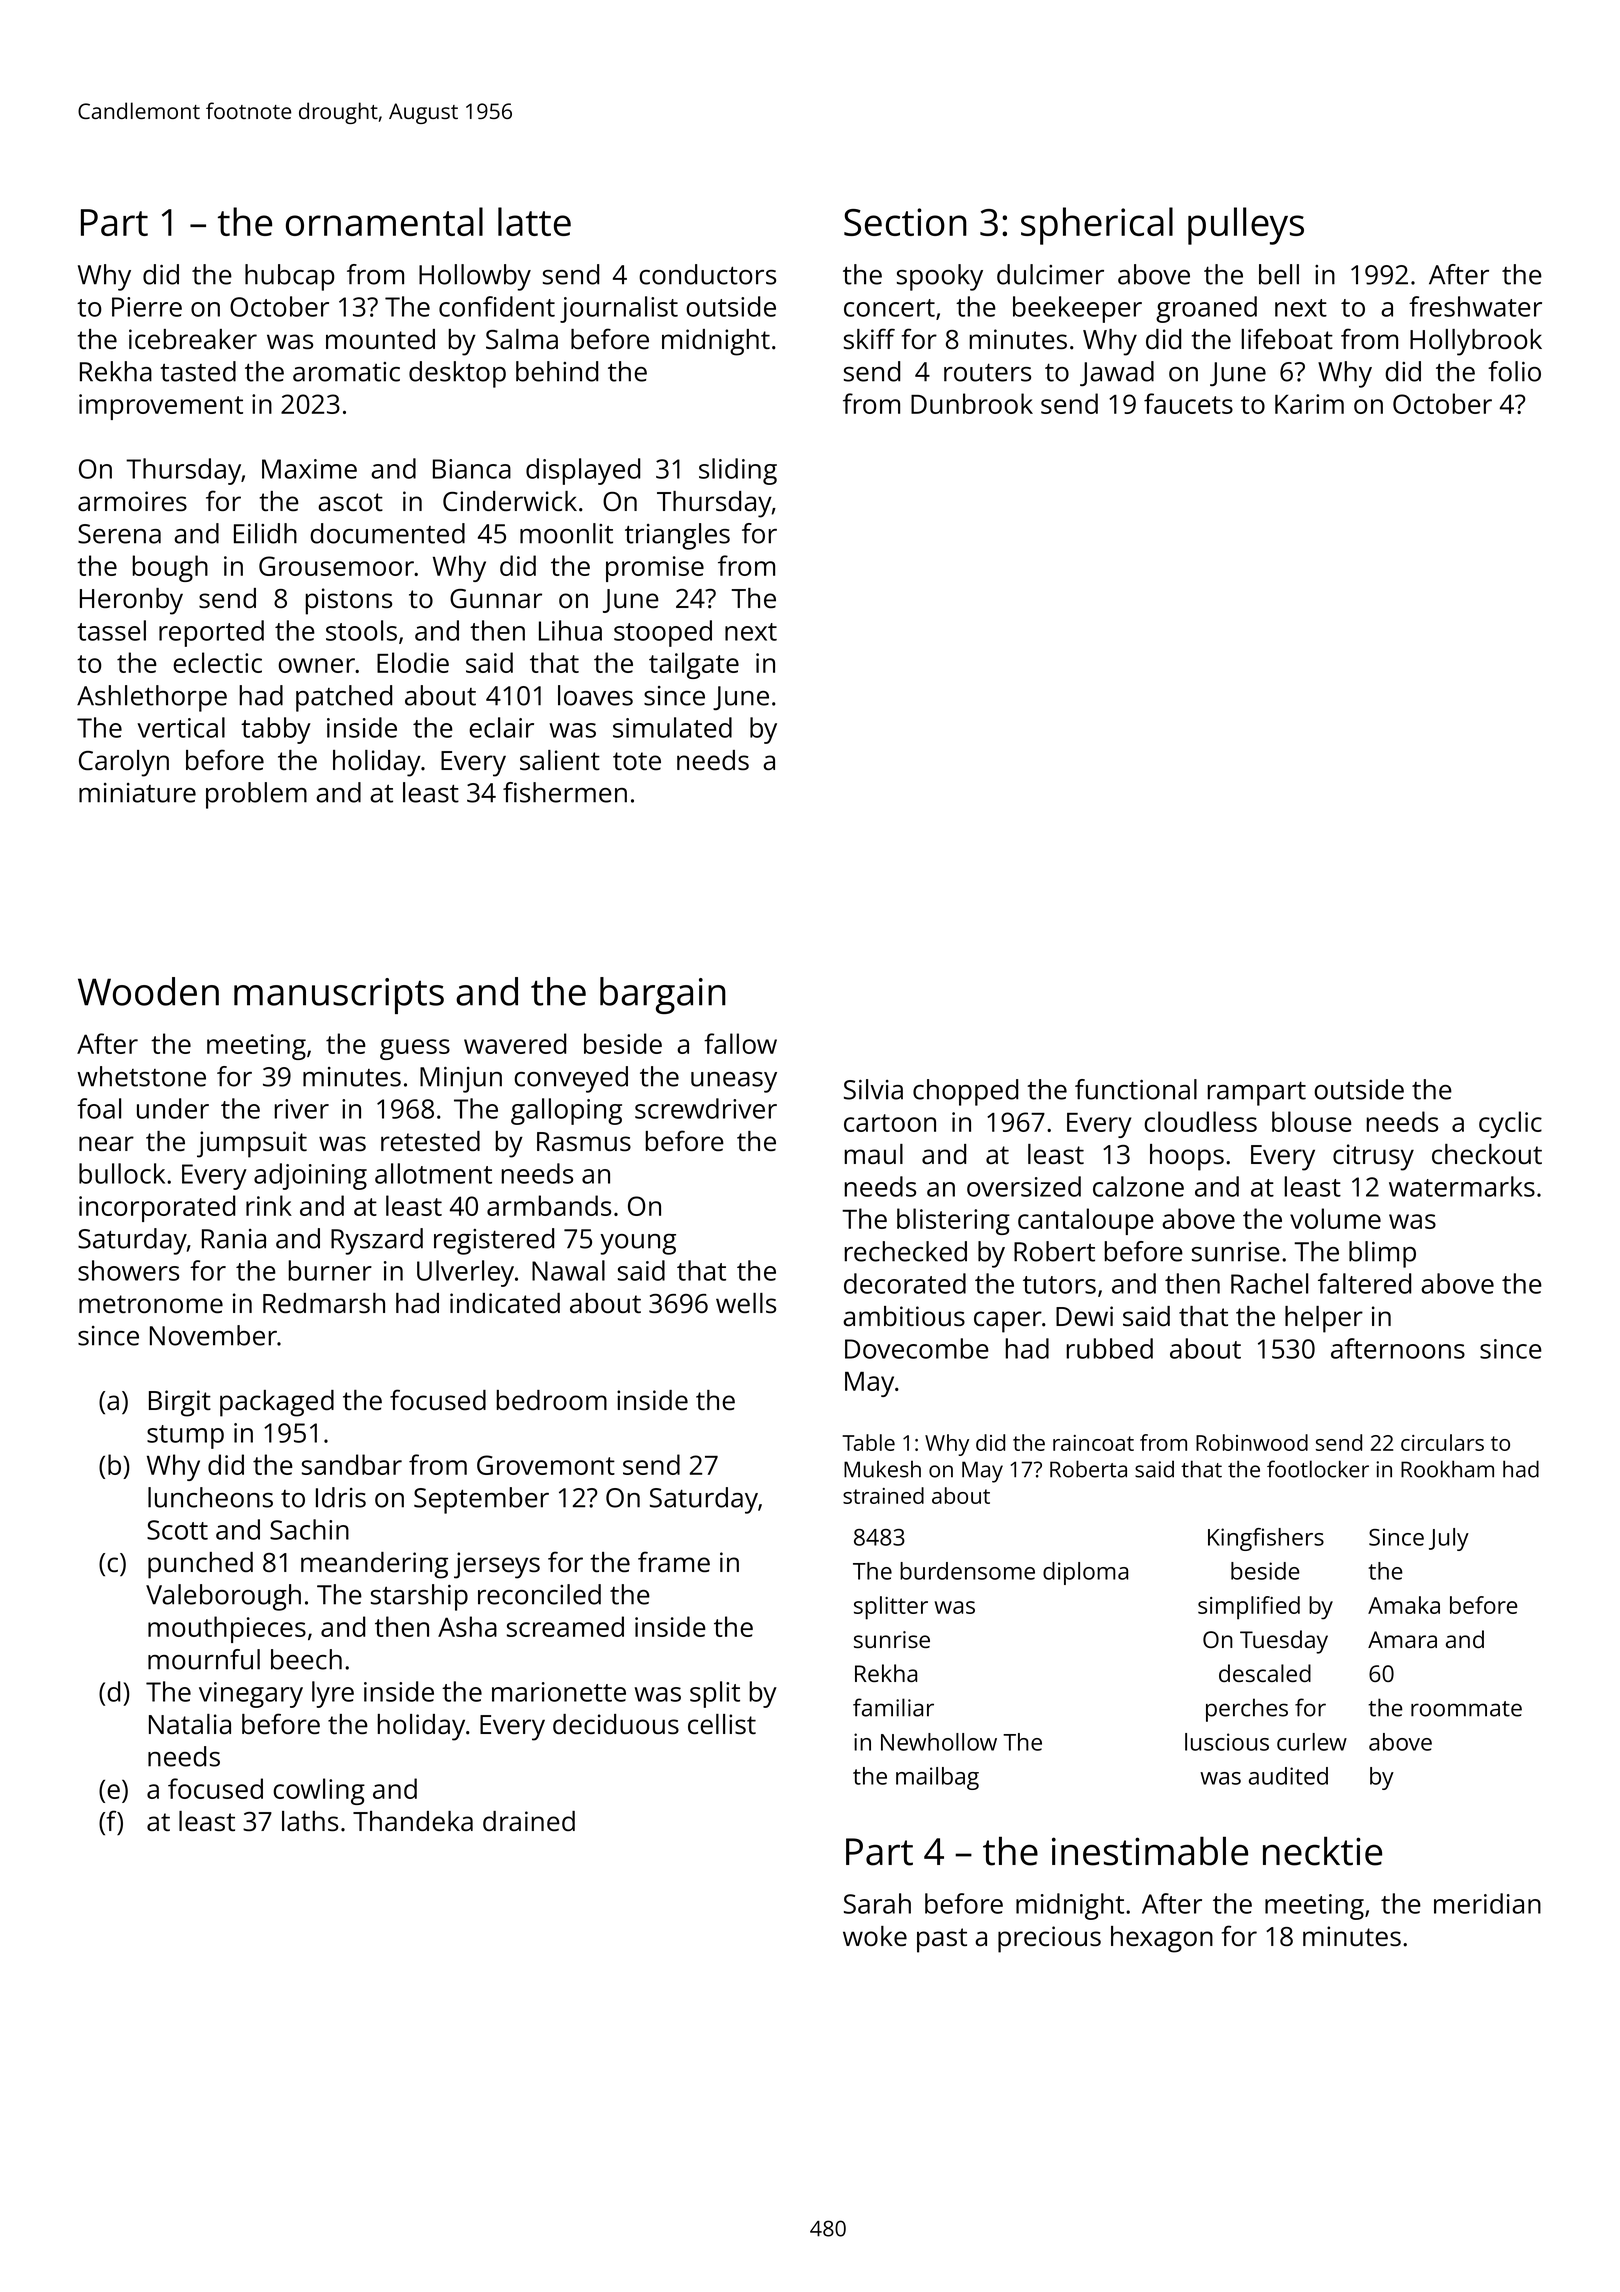 This page has width=1620, height=2292. Describe the element at coordinates (663, 995) in the page. I see `bargain` at that location.
